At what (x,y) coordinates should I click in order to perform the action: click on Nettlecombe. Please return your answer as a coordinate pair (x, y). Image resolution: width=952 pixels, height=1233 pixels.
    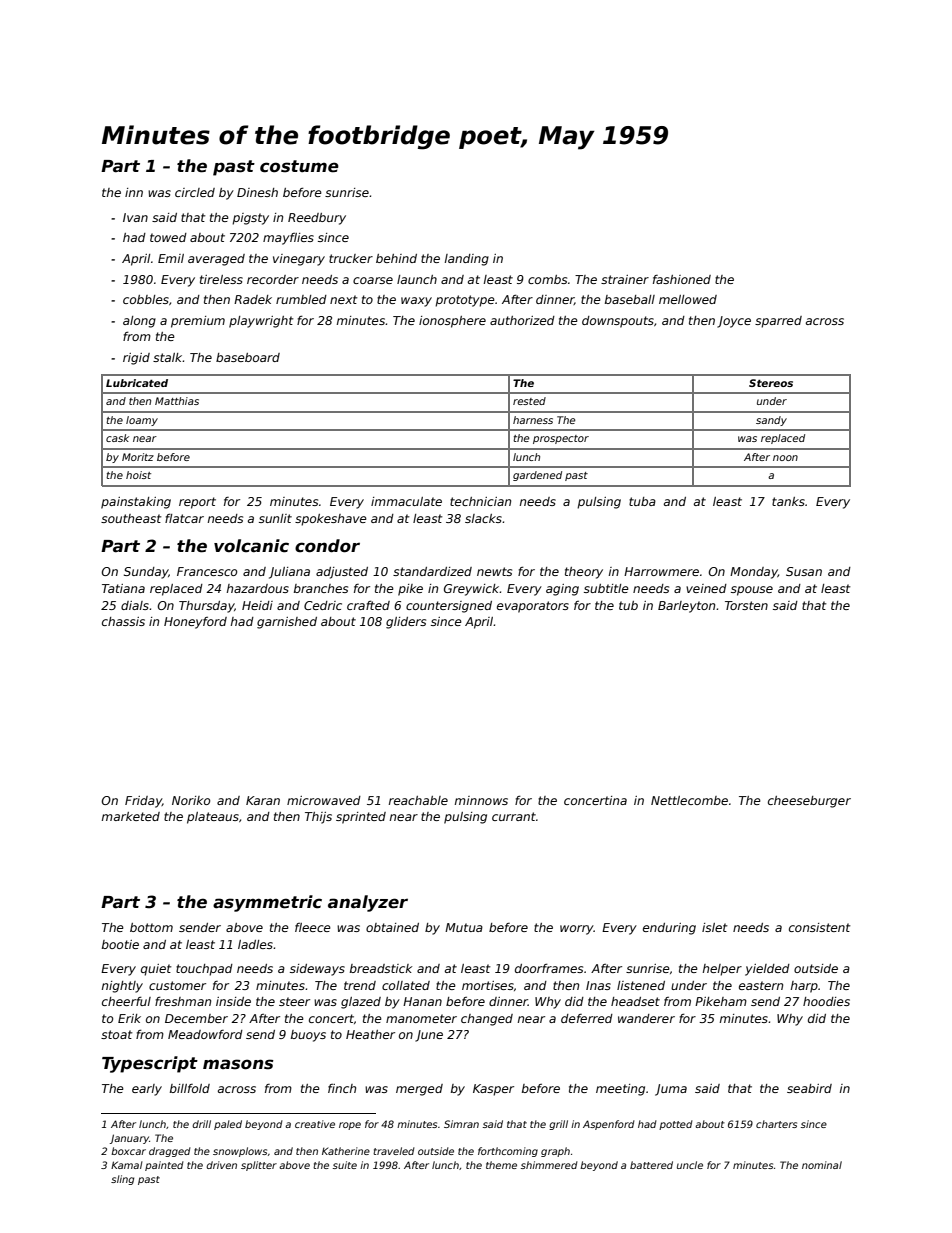
    Looking at the image, I should click on (689, 800).
